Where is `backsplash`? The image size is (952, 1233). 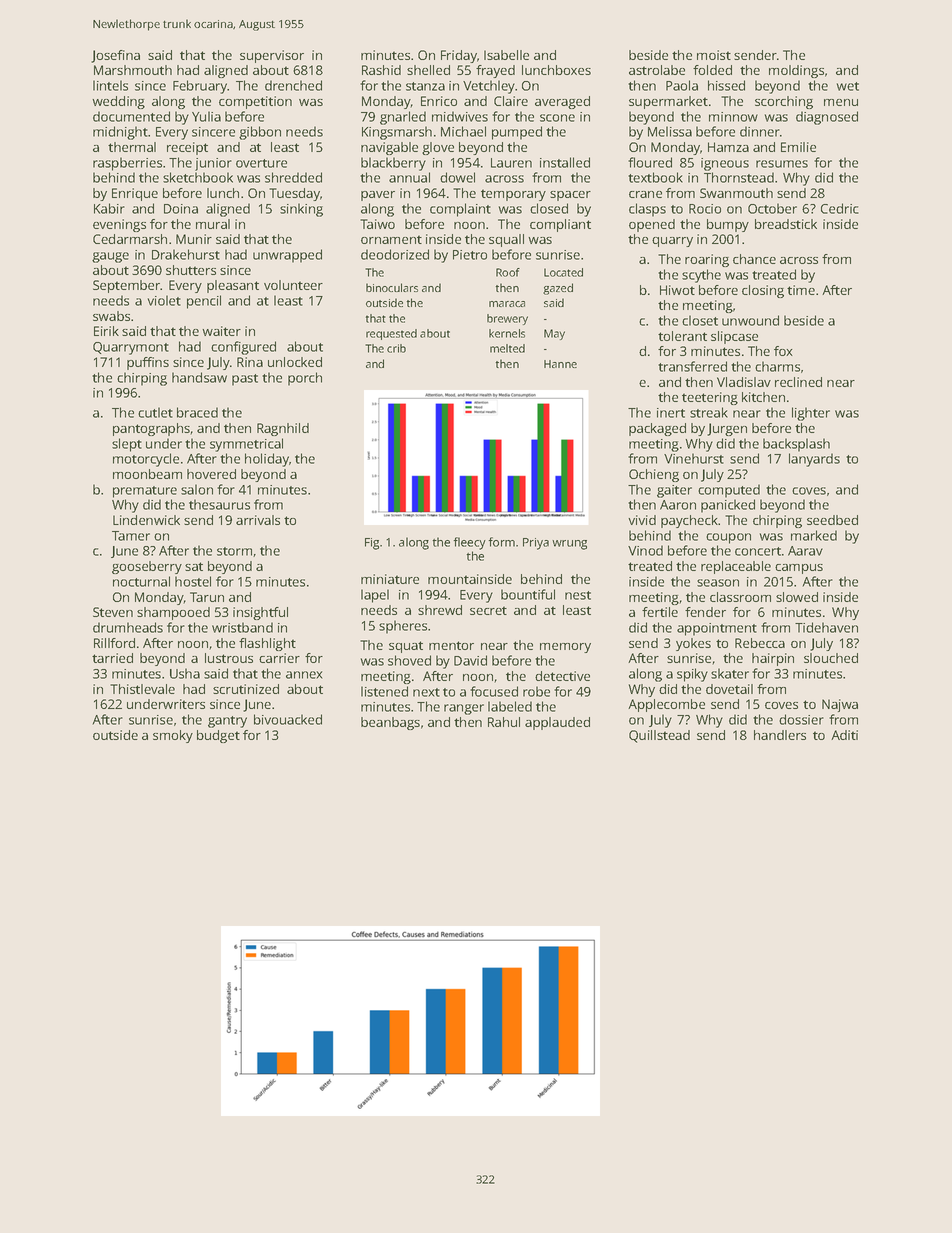
backsplash is located at coordinates (796, 445).
